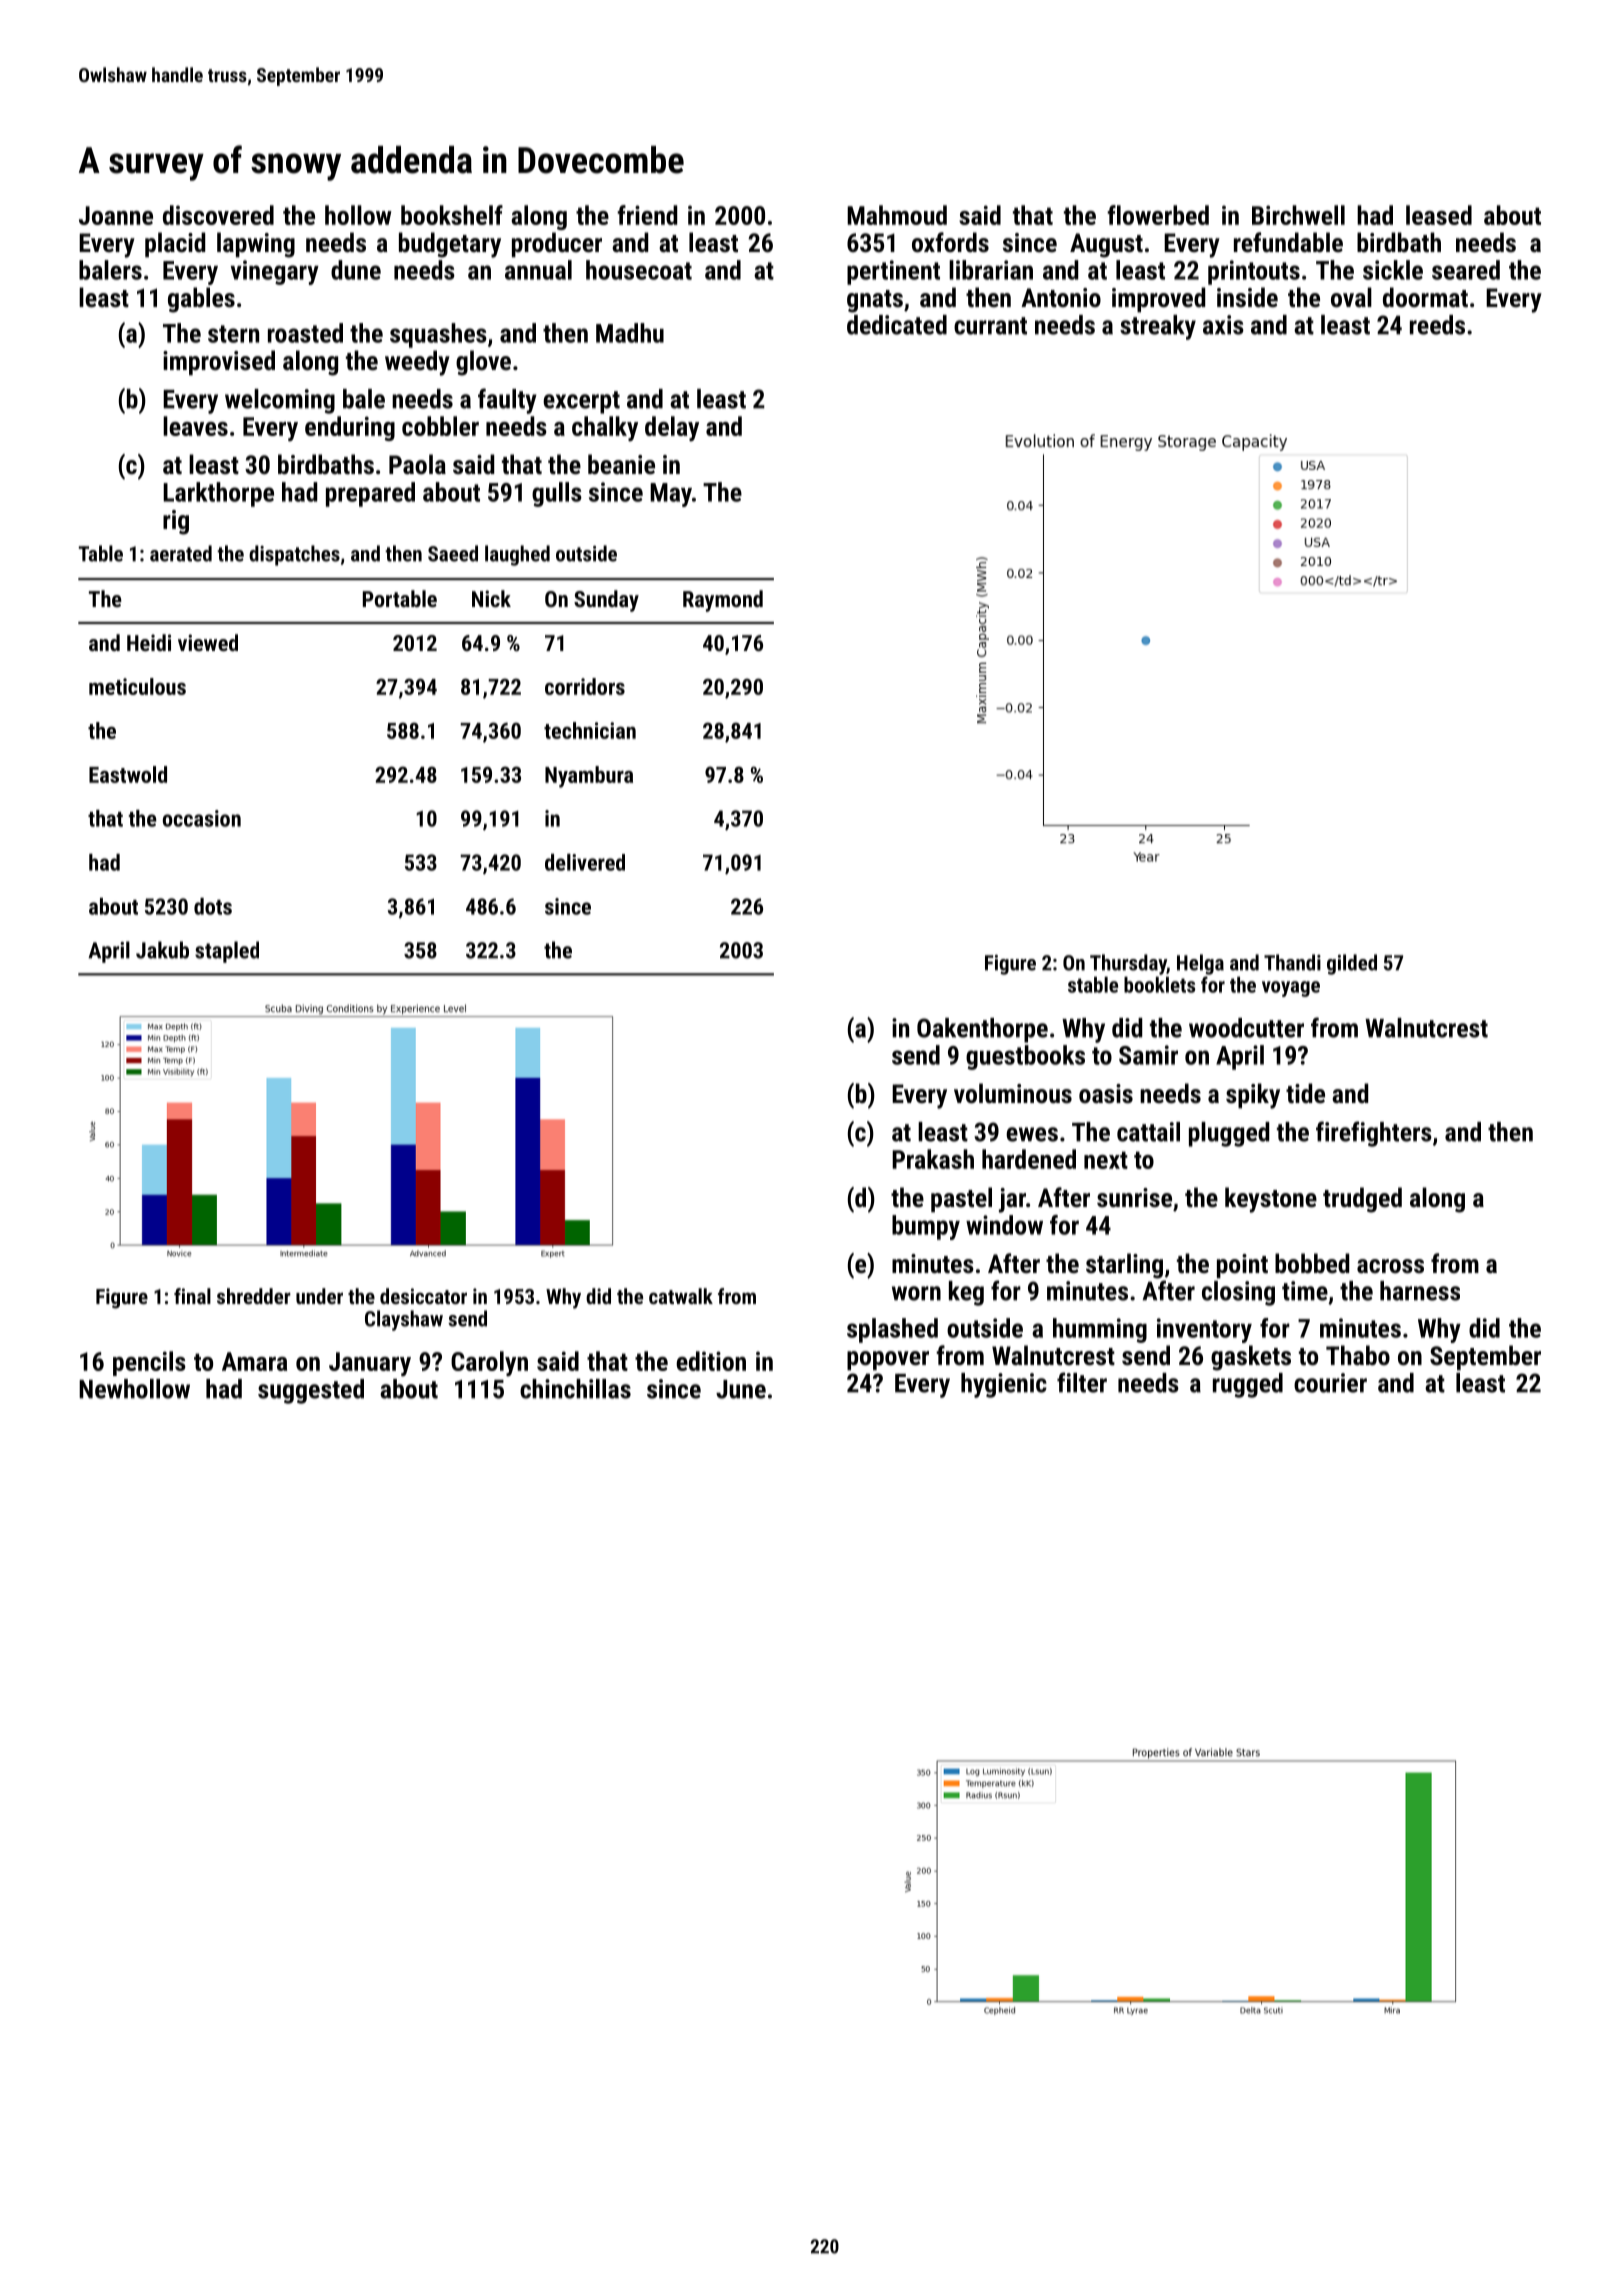 The width and height of the screenshot is (1620, 2292). Describe the element at coordinates (192, 1296) in the screenshot. I see `final` at that location.
